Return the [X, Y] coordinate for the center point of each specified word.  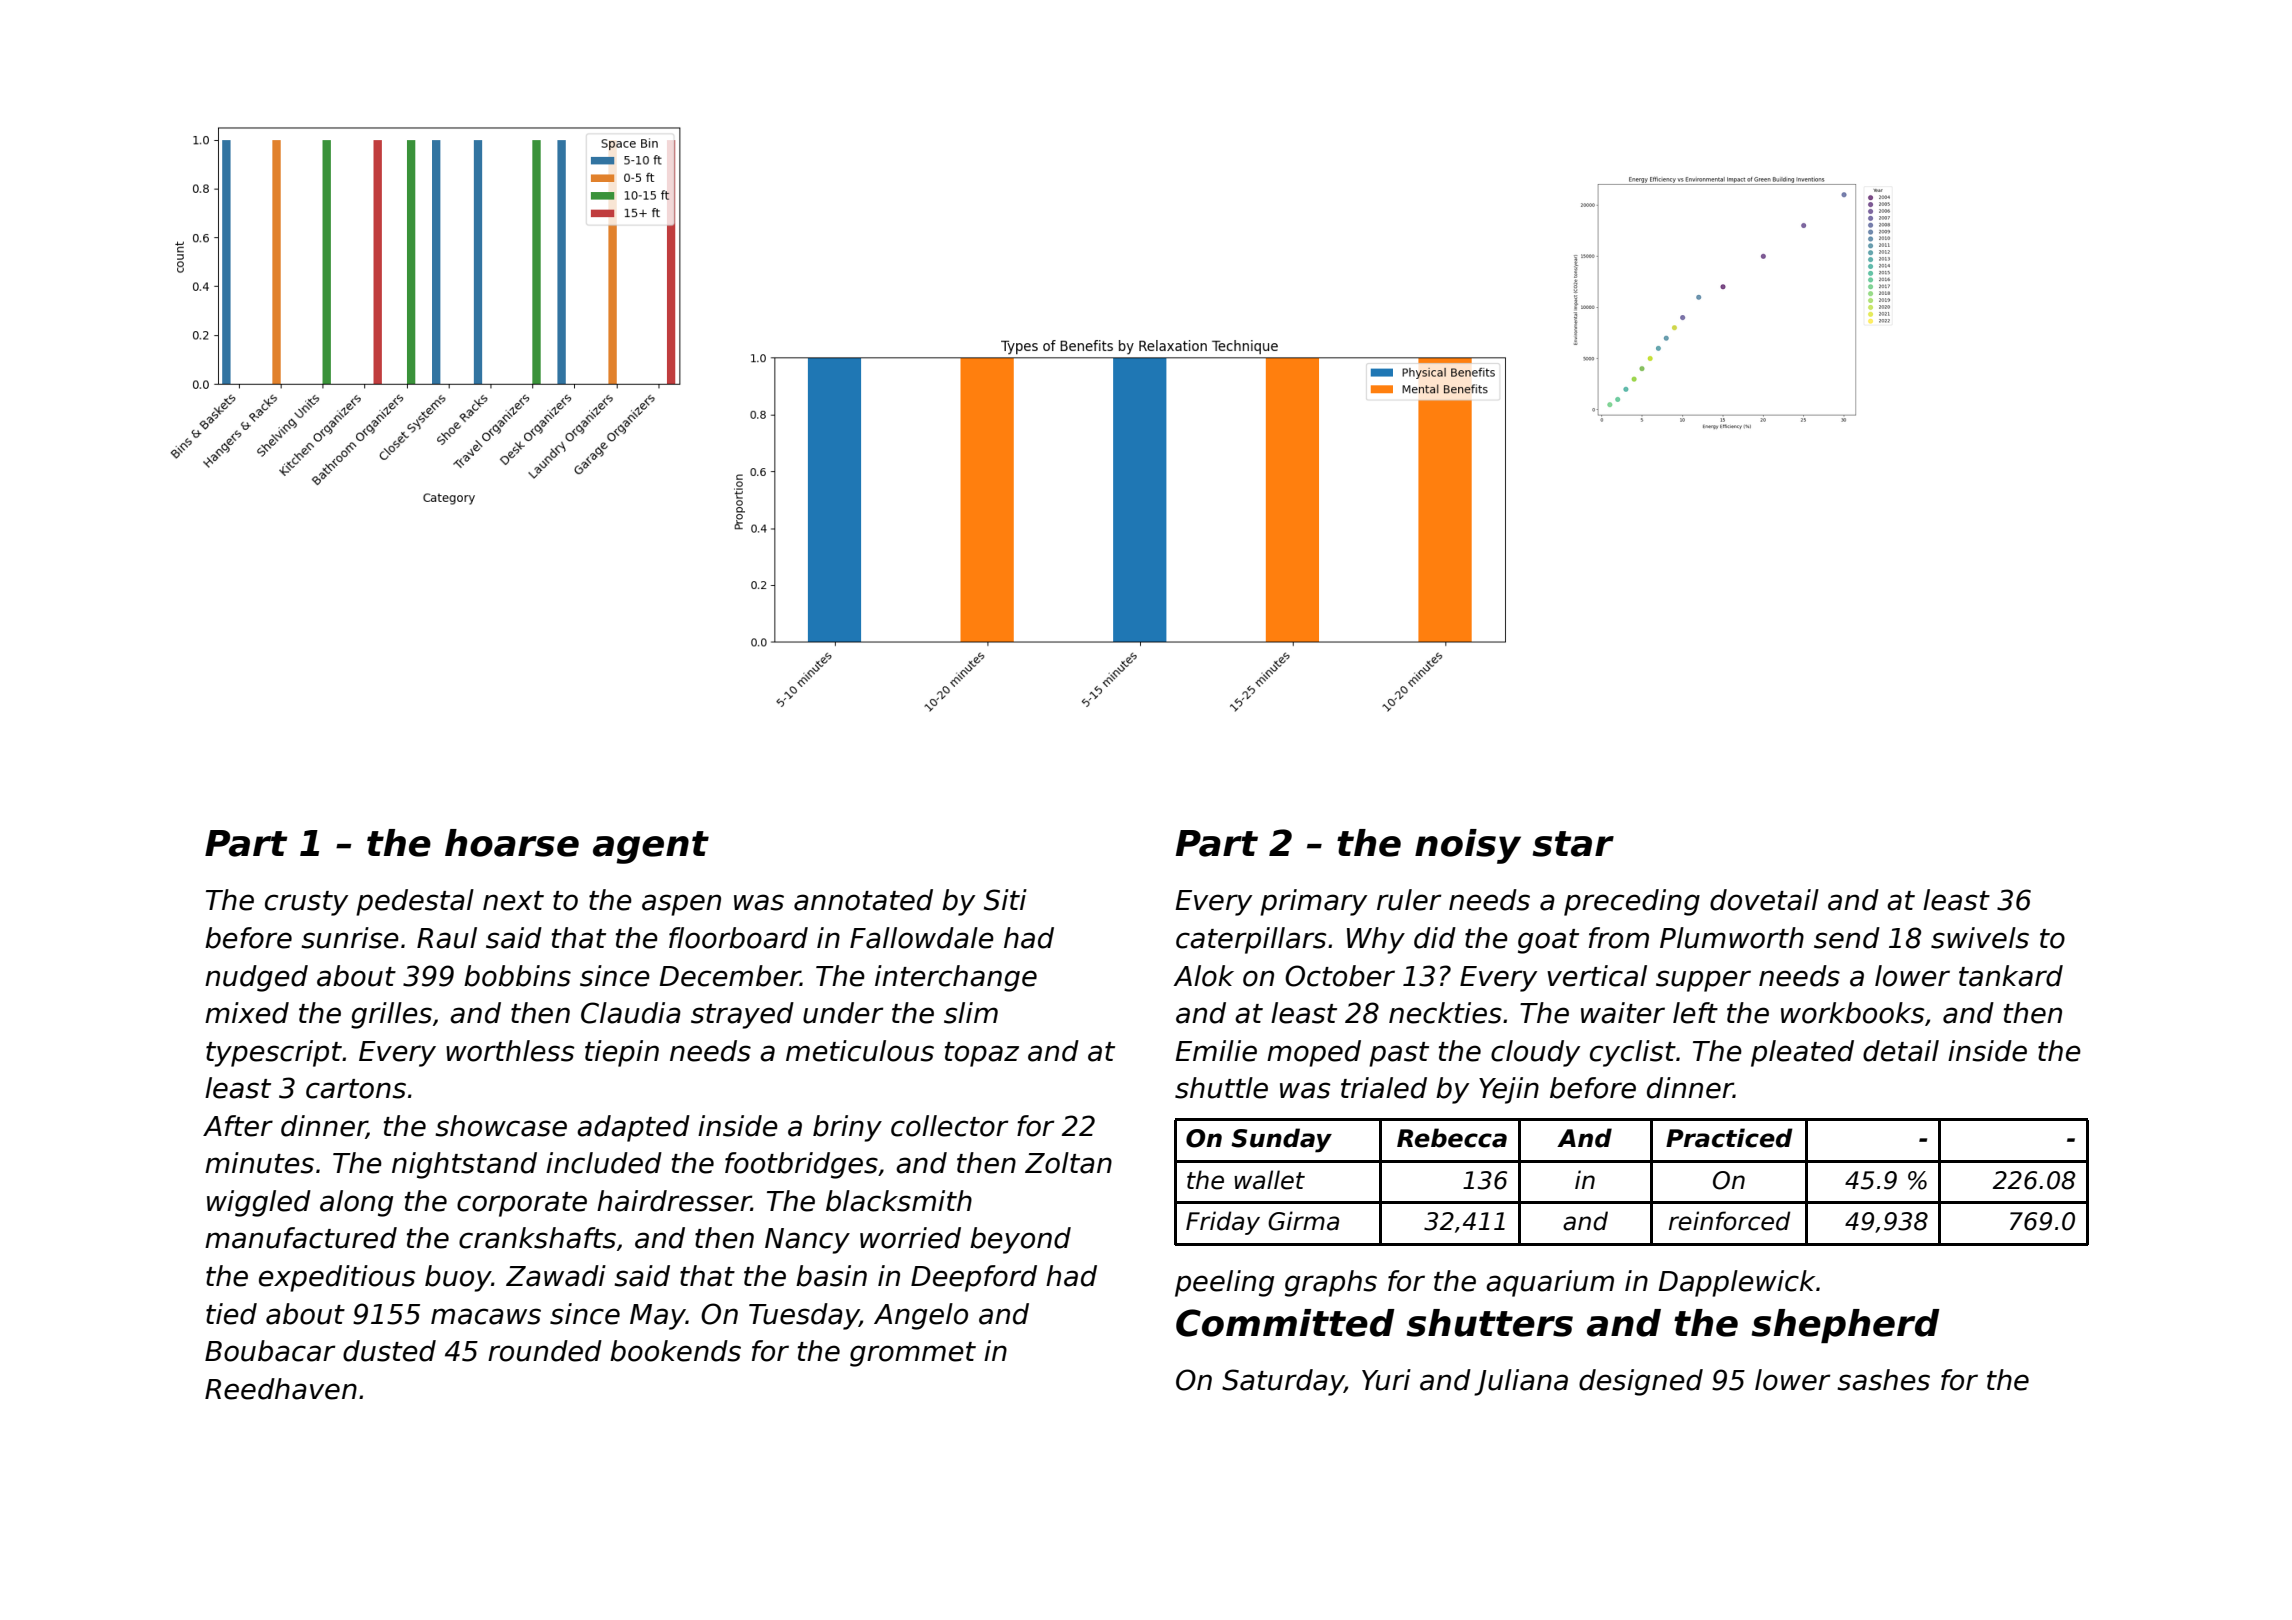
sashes [1883, 1380]
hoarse [512, 843]
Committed [1285, 1323]
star [1573, 844]
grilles [391, 1015]
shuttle [1221, 1088]
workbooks [1853, 1013]
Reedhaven [281, 1389]
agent [651, 847]
